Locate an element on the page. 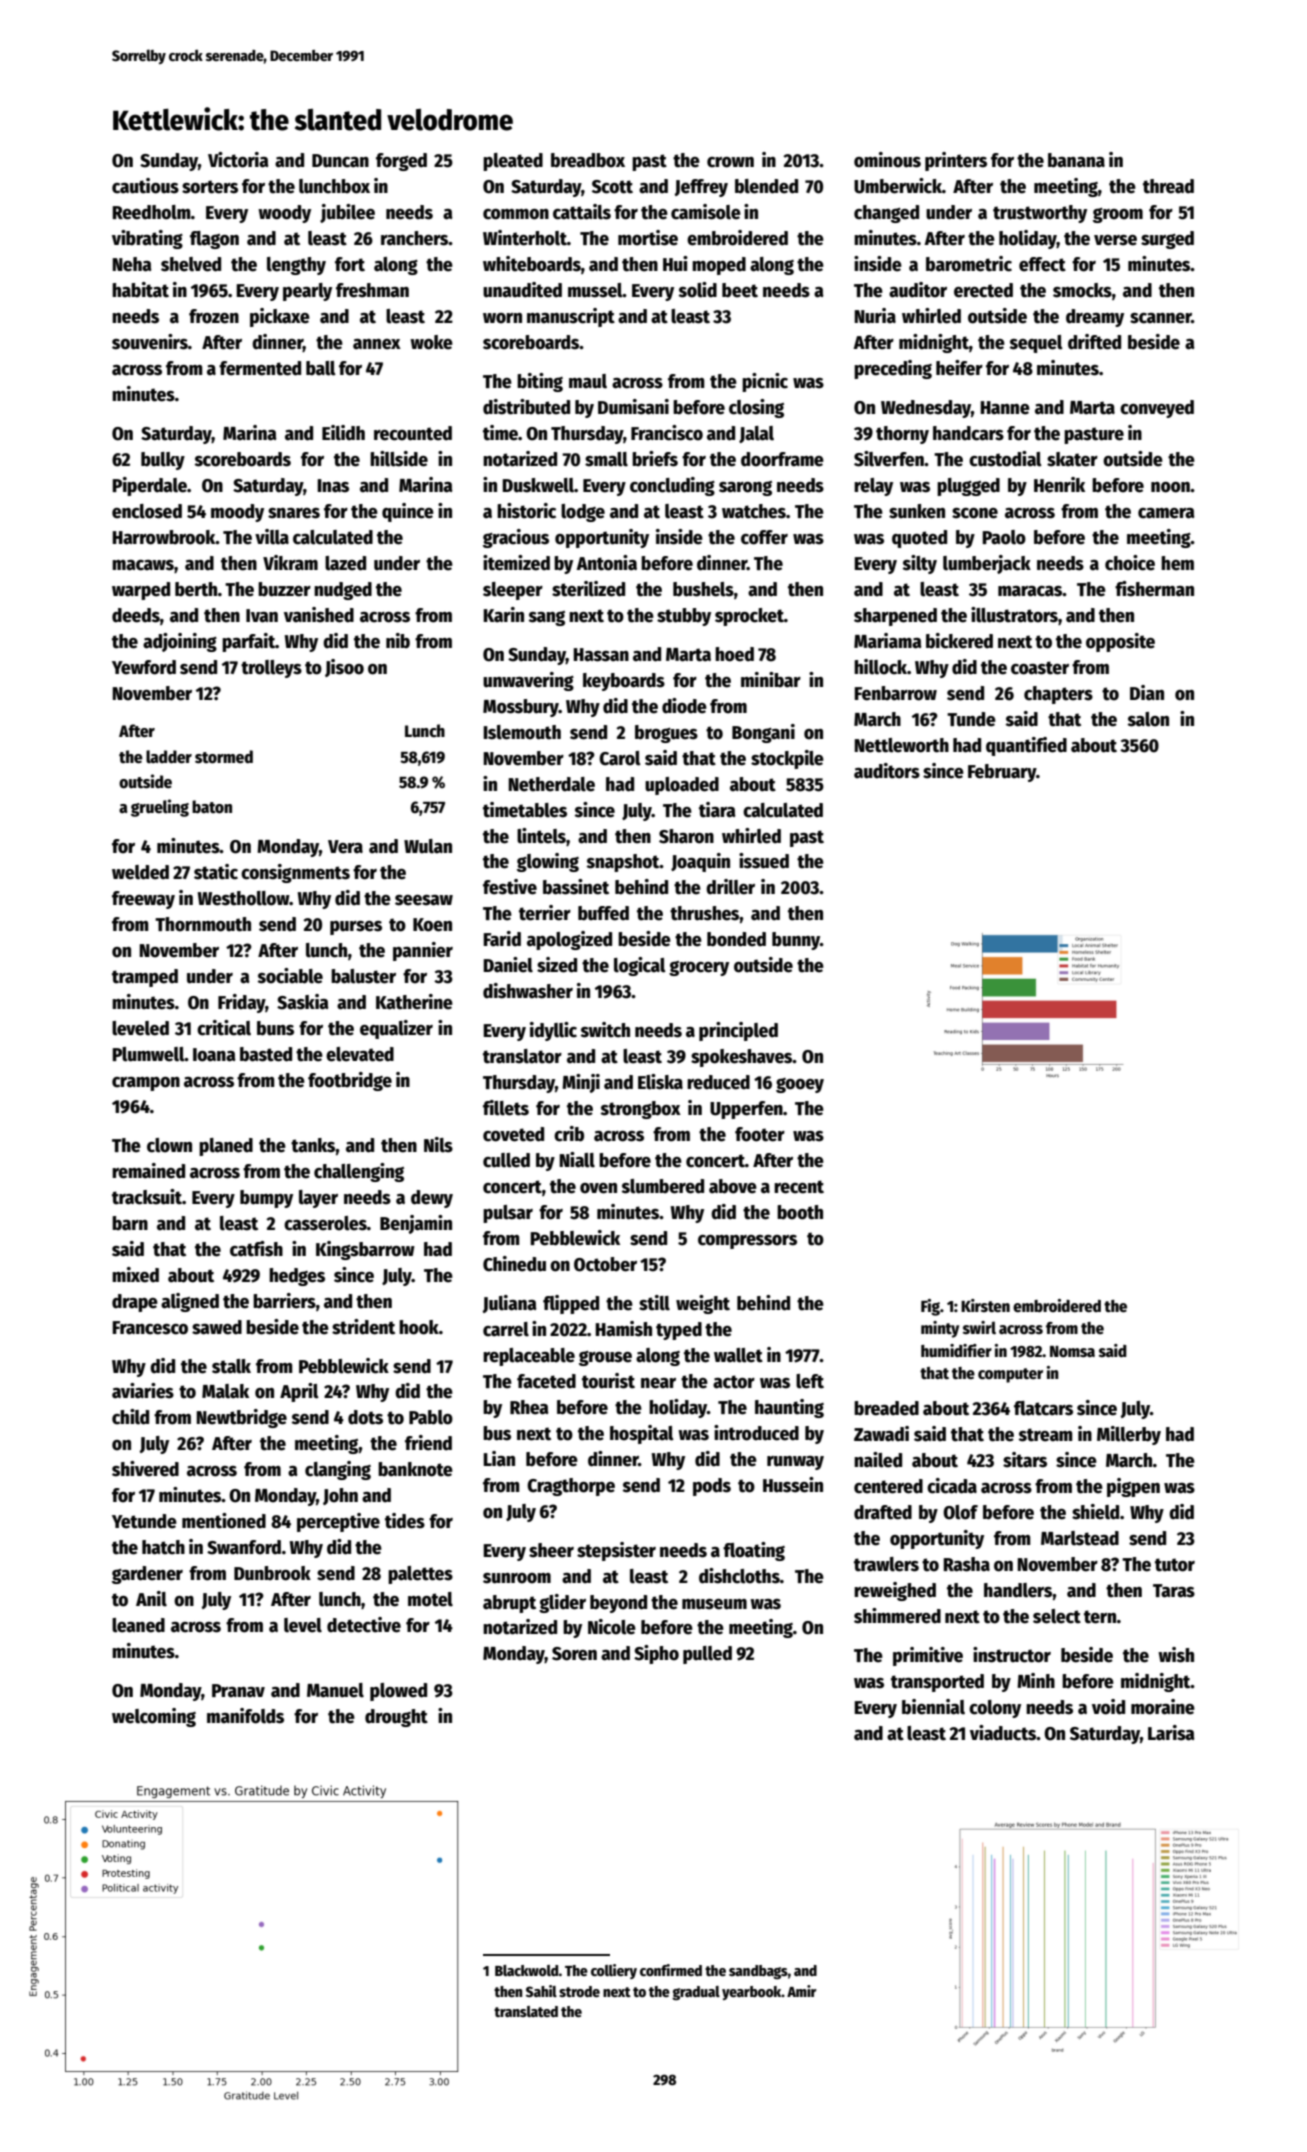 The height and width of the image is (2152, 1307). biting is located at coordinates (540, 382).
